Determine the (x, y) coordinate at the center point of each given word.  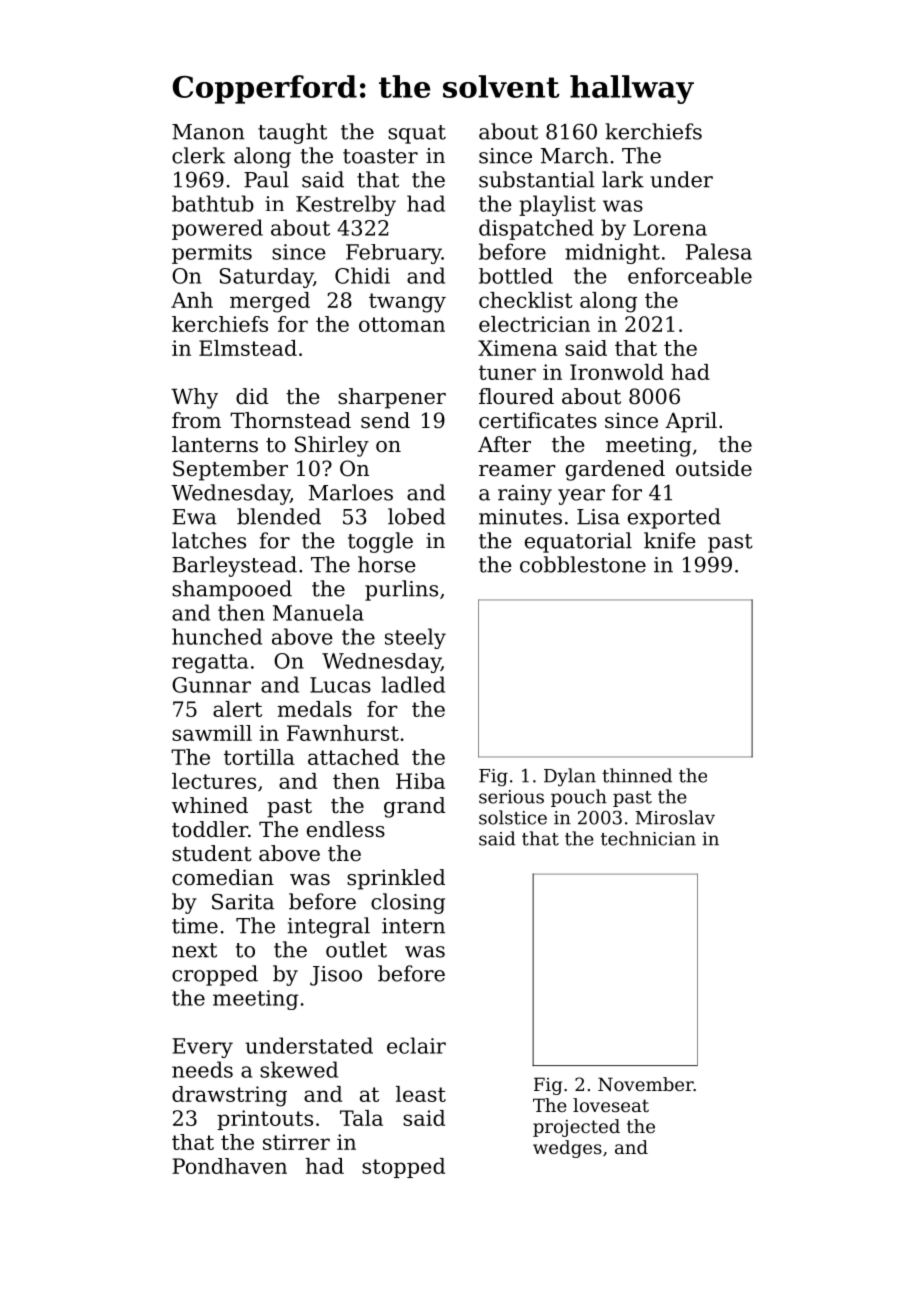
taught (292, 133)
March (574, 155)
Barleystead (234, 566)
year (581, 497)
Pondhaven (229, 1166)
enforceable (690, 275)
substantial (537, 179)
